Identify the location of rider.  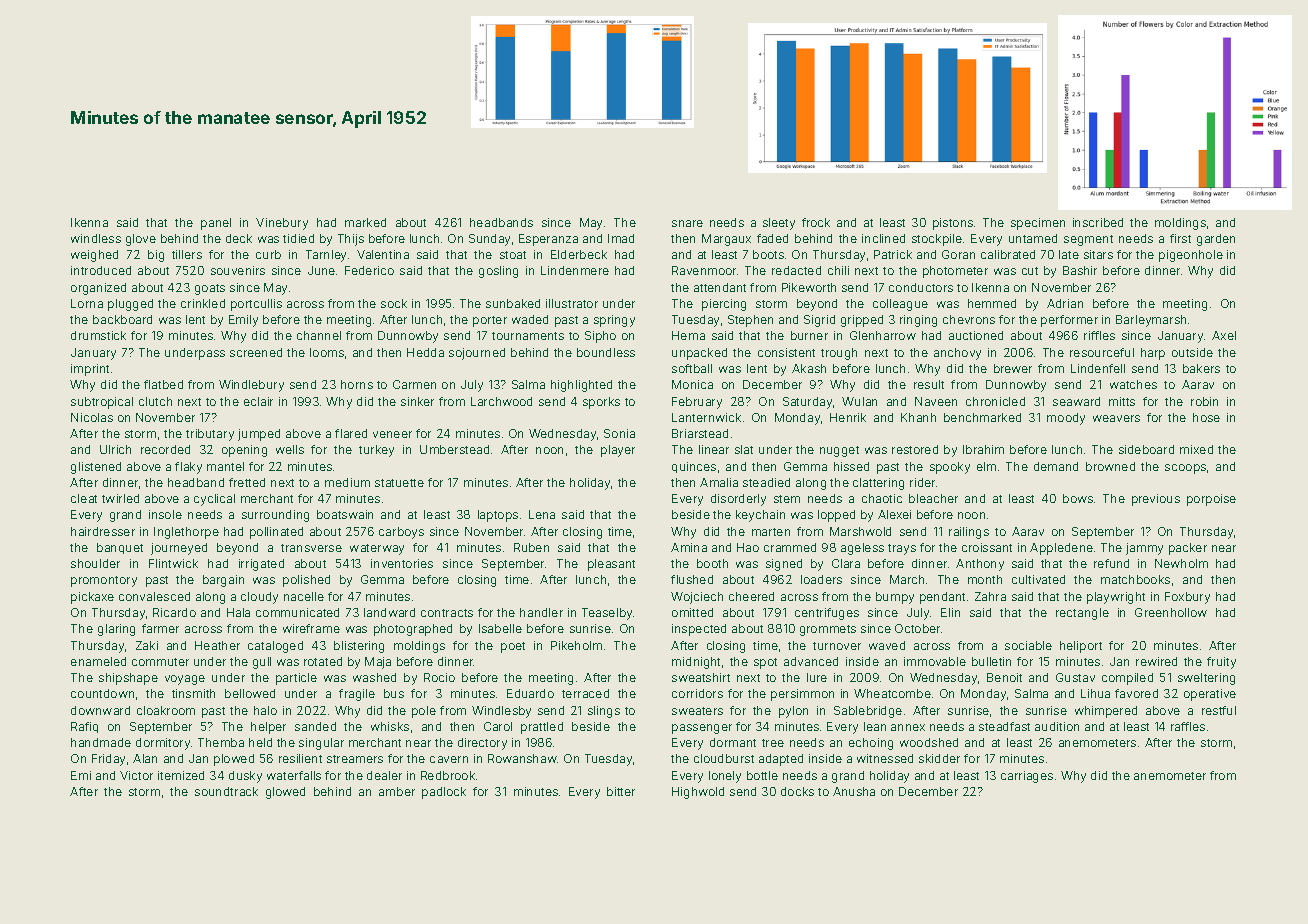
(922, 482).
